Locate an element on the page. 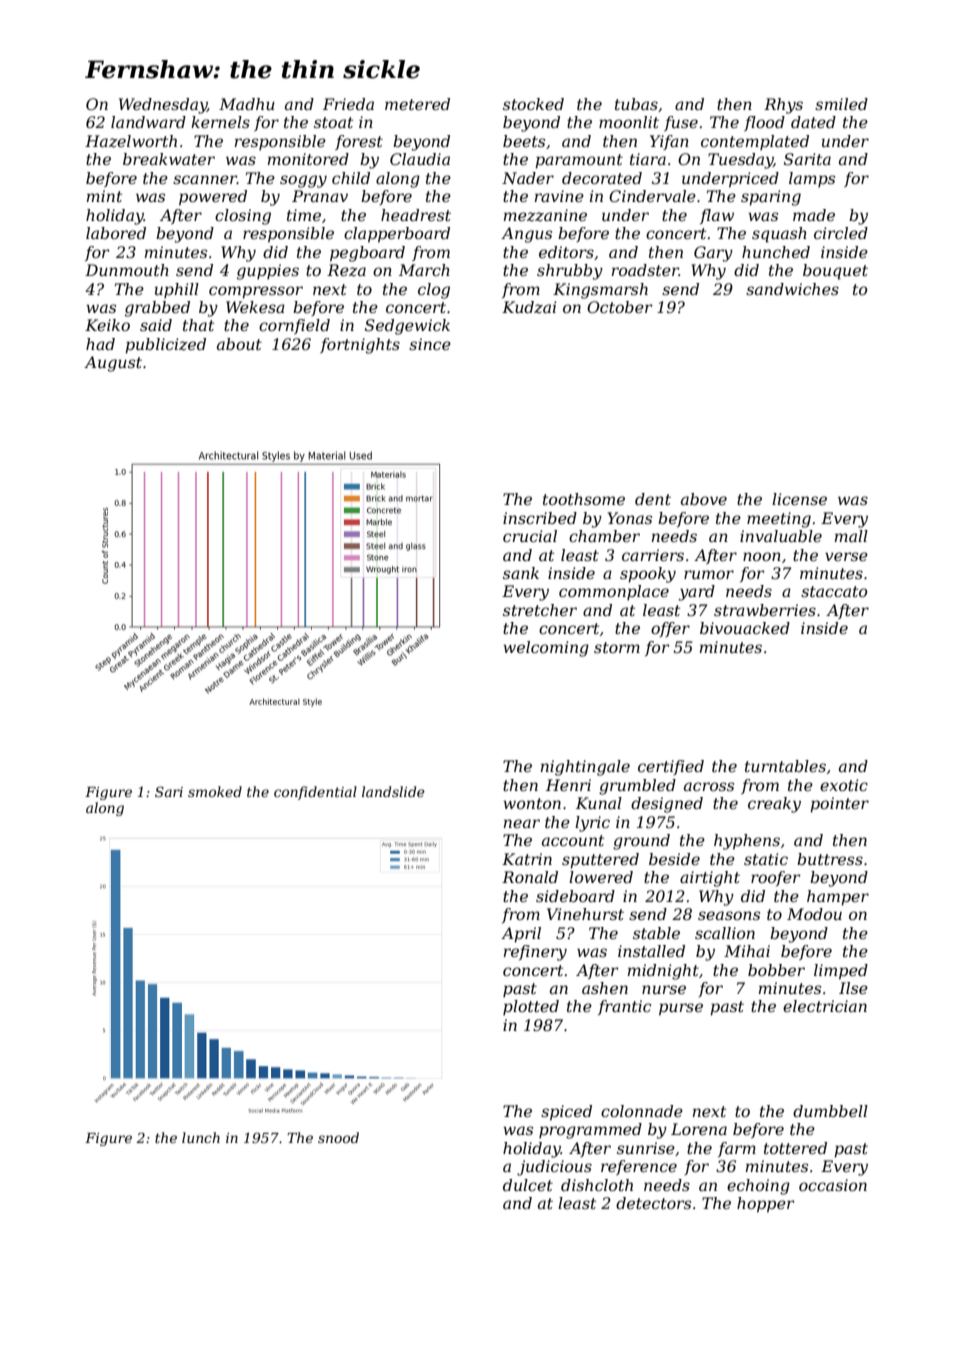 This document has height=1355, width=954. Kingsmarsh is located at coordinates (600, 291).
